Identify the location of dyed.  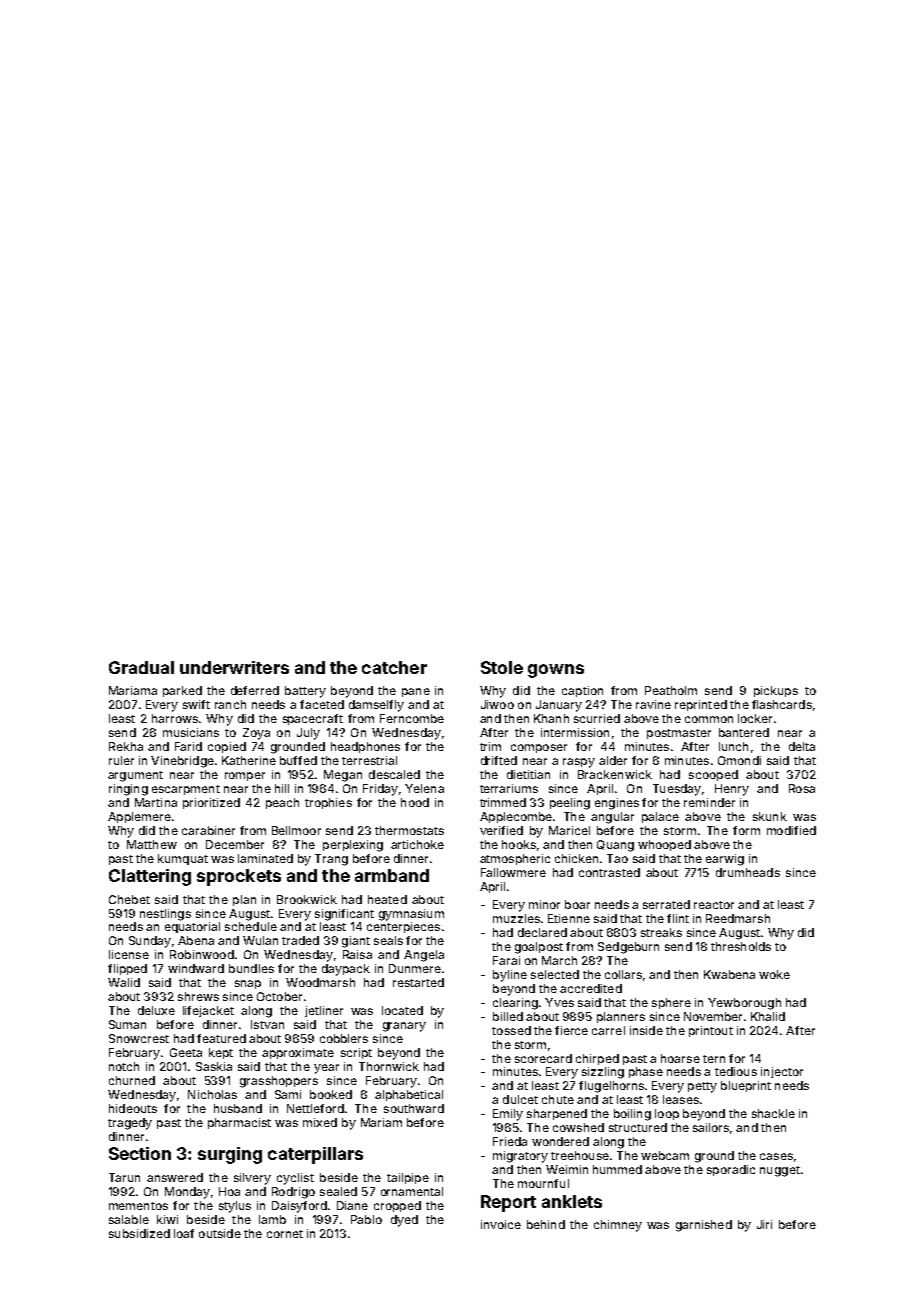
(404, 1221).
